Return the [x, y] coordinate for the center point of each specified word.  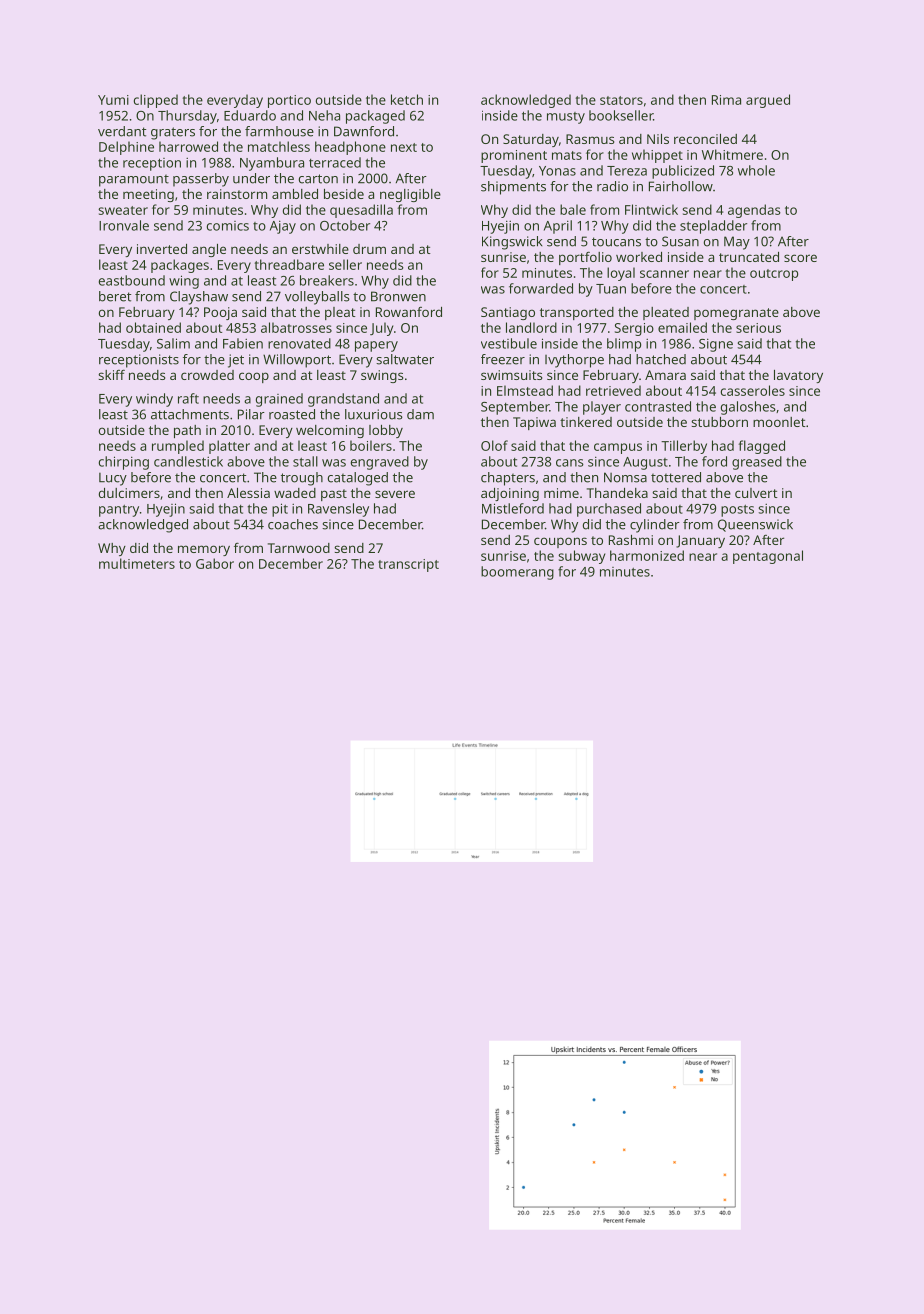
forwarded [541, 288]
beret [115, 296]
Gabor [215, 563]
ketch [407, 99]
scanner [664, 274]
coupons [560, 542]
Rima [726, 100]
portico [289, 101]
